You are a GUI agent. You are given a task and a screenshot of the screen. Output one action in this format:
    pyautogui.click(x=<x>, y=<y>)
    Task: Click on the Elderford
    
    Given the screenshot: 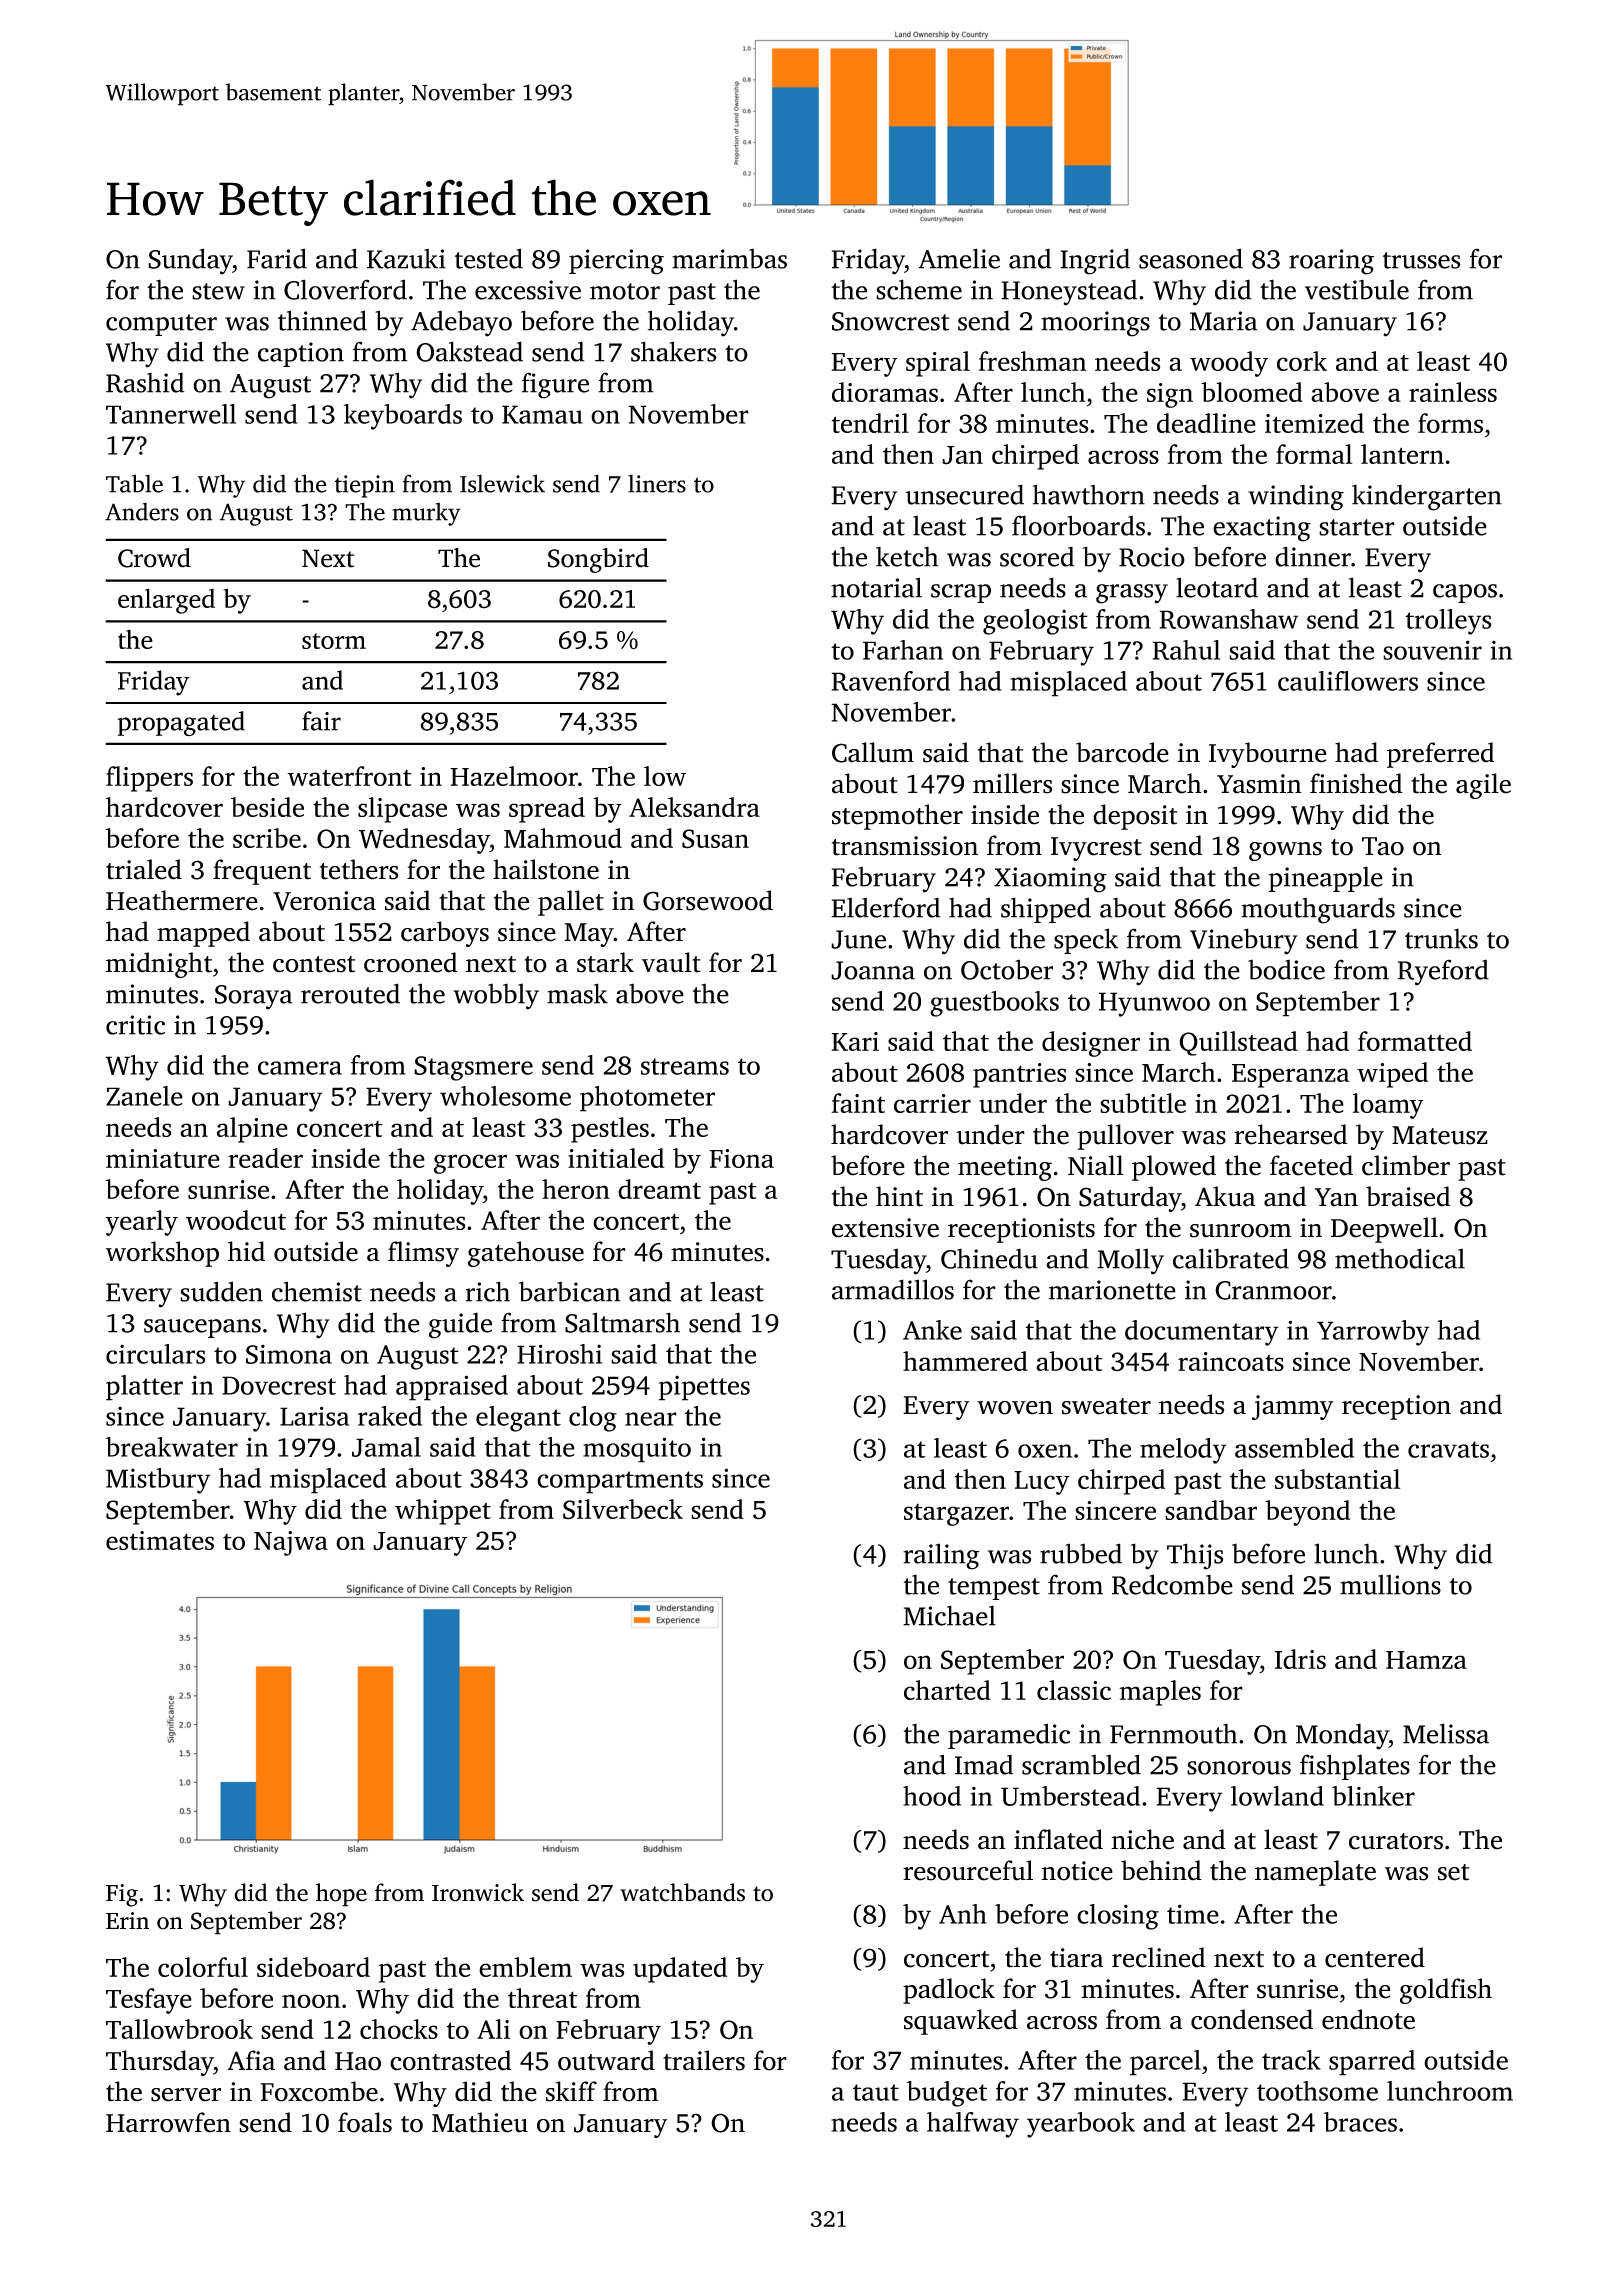 What is the action you would take?
    pyautogui.click(x=885, y=907)
